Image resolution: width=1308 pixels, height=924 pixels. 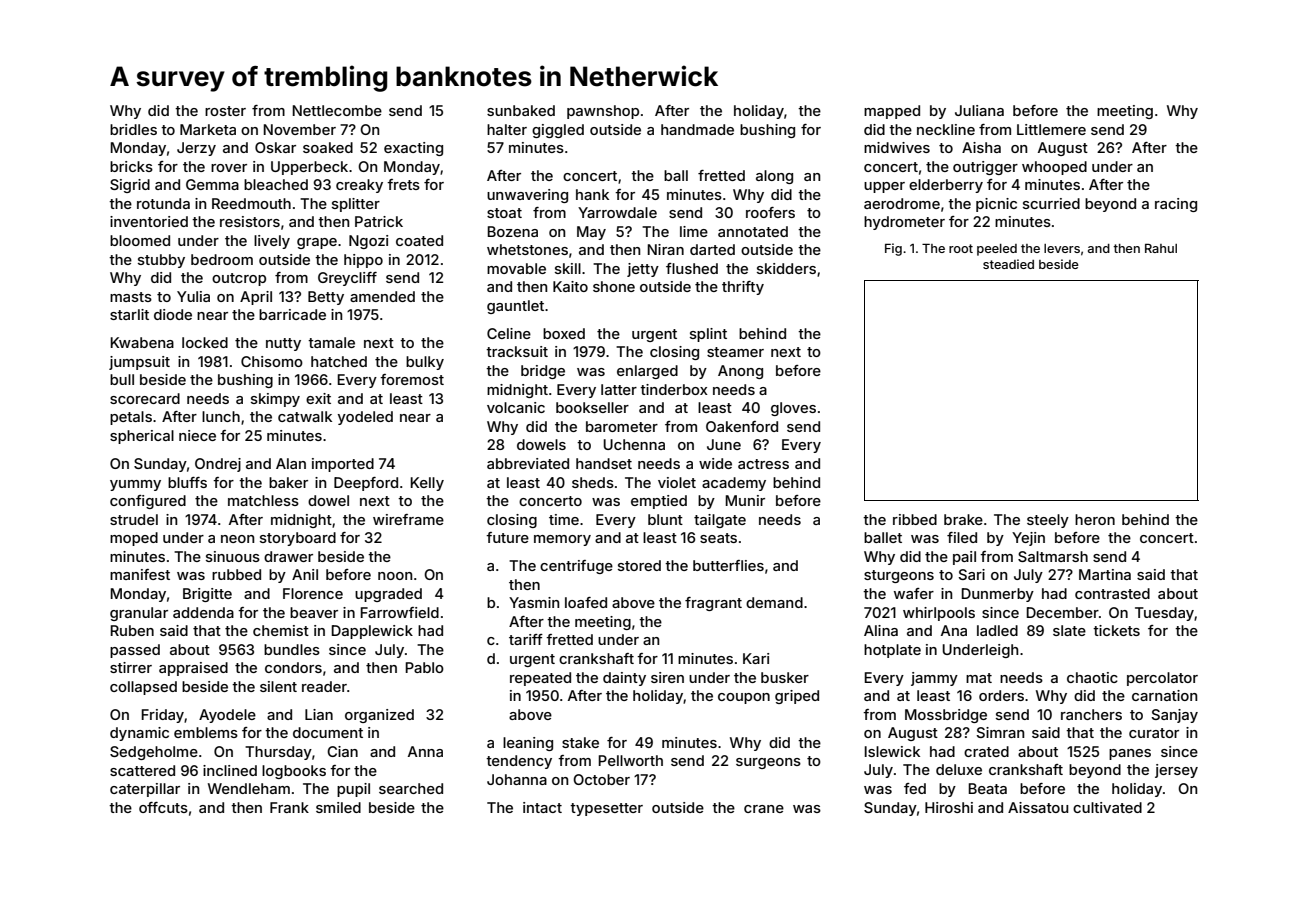 I want to click on collapsed, so click(x=143, y=688).
